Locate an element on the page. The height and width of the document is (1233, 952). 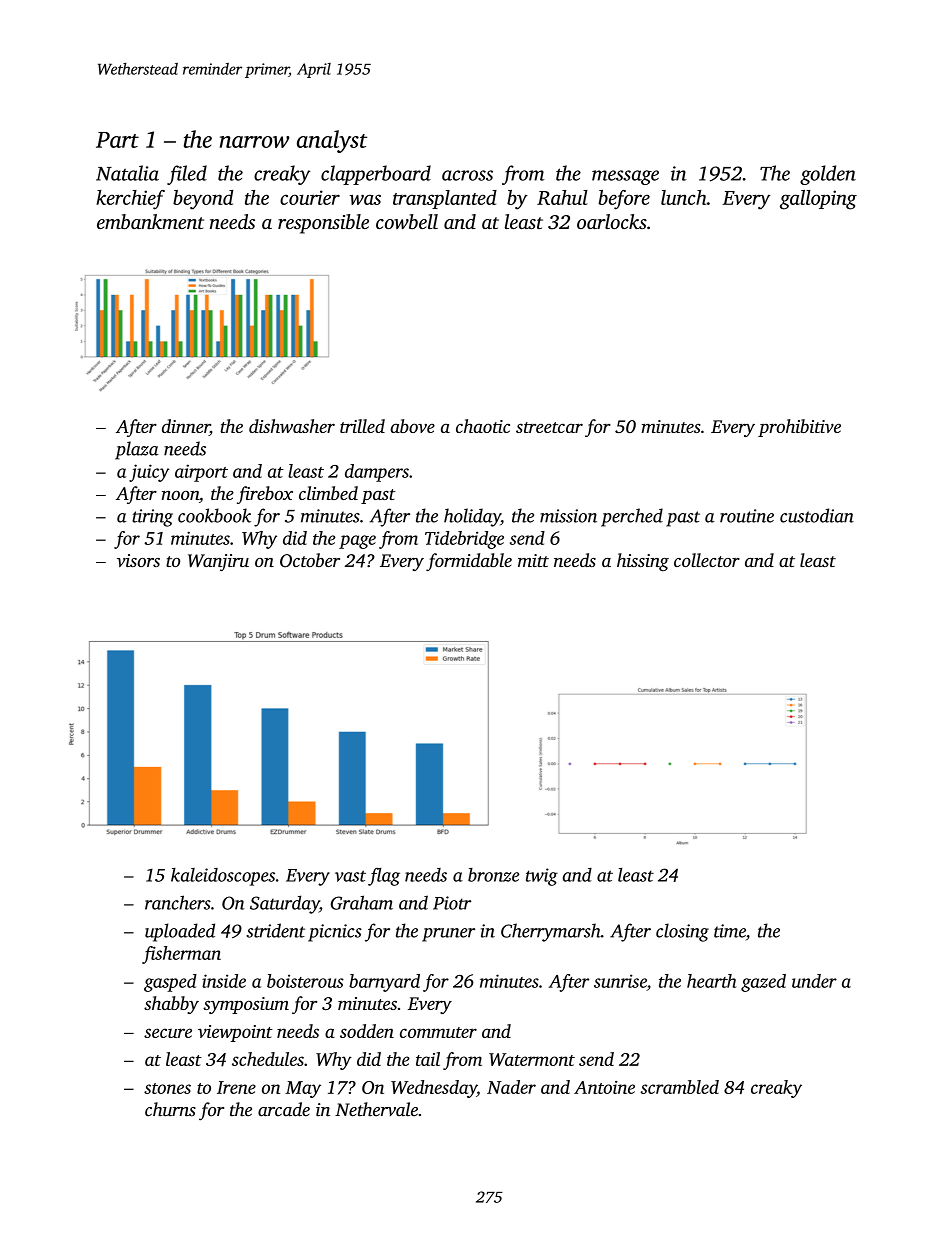
page is located at coordinates (357, 542).
